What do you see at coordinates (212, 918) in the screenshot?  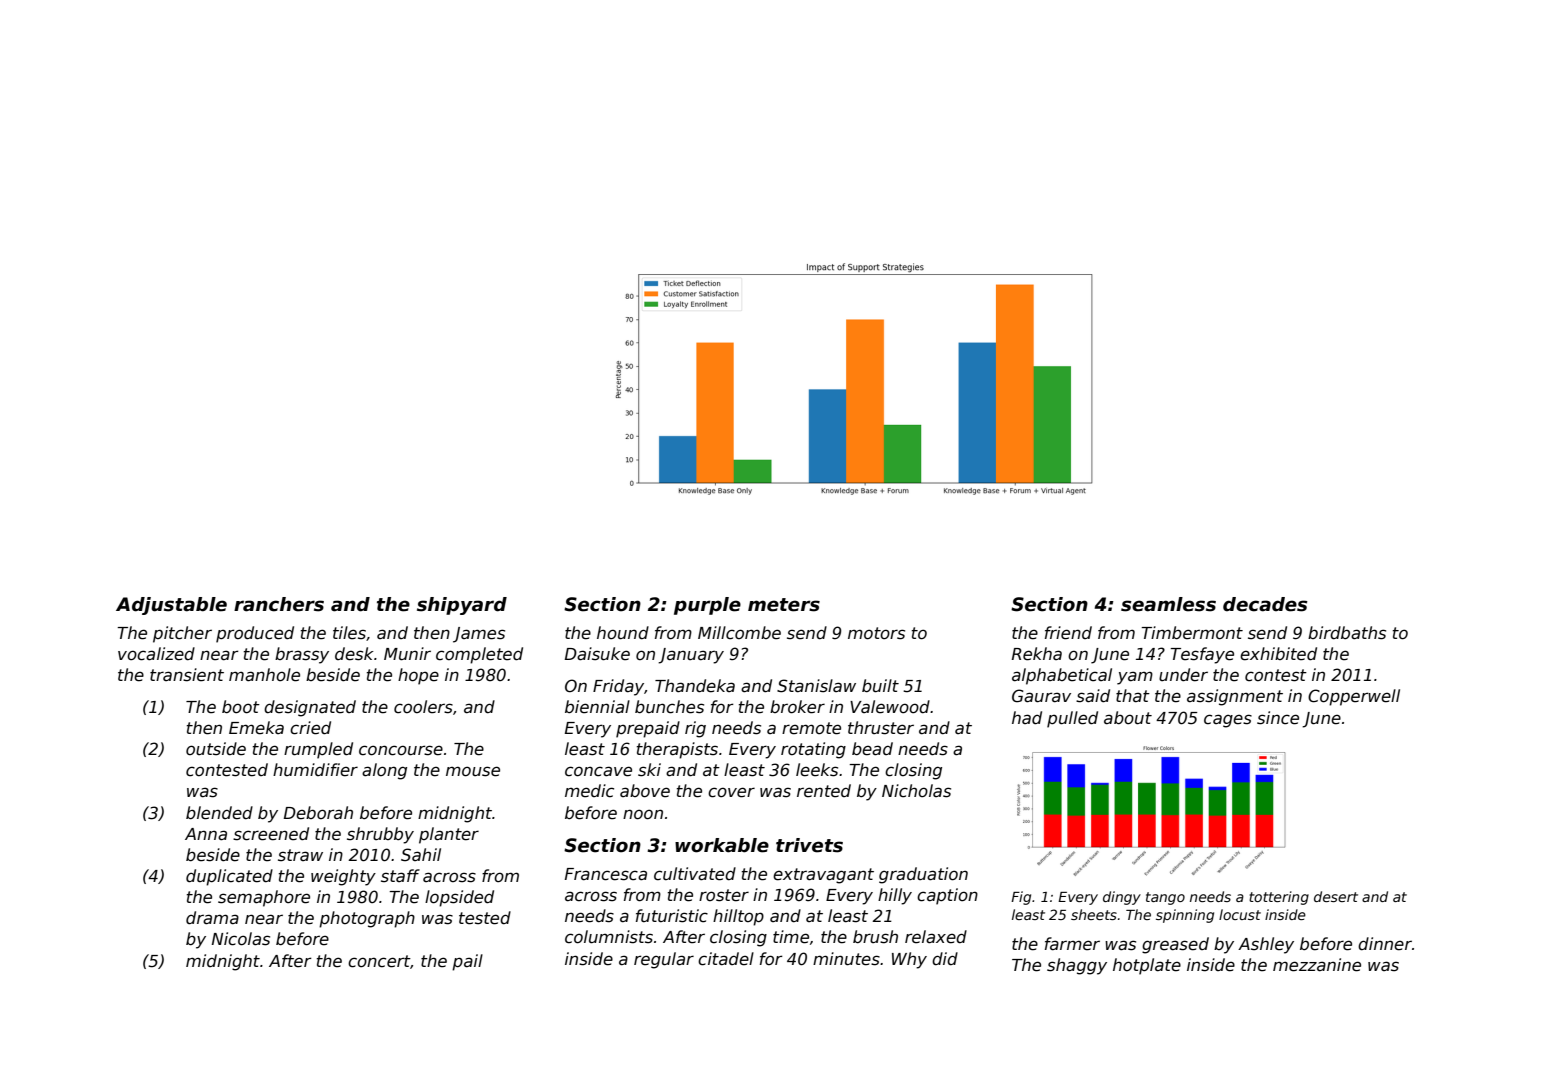 I see `drama` at bounding box center [212, 918].
